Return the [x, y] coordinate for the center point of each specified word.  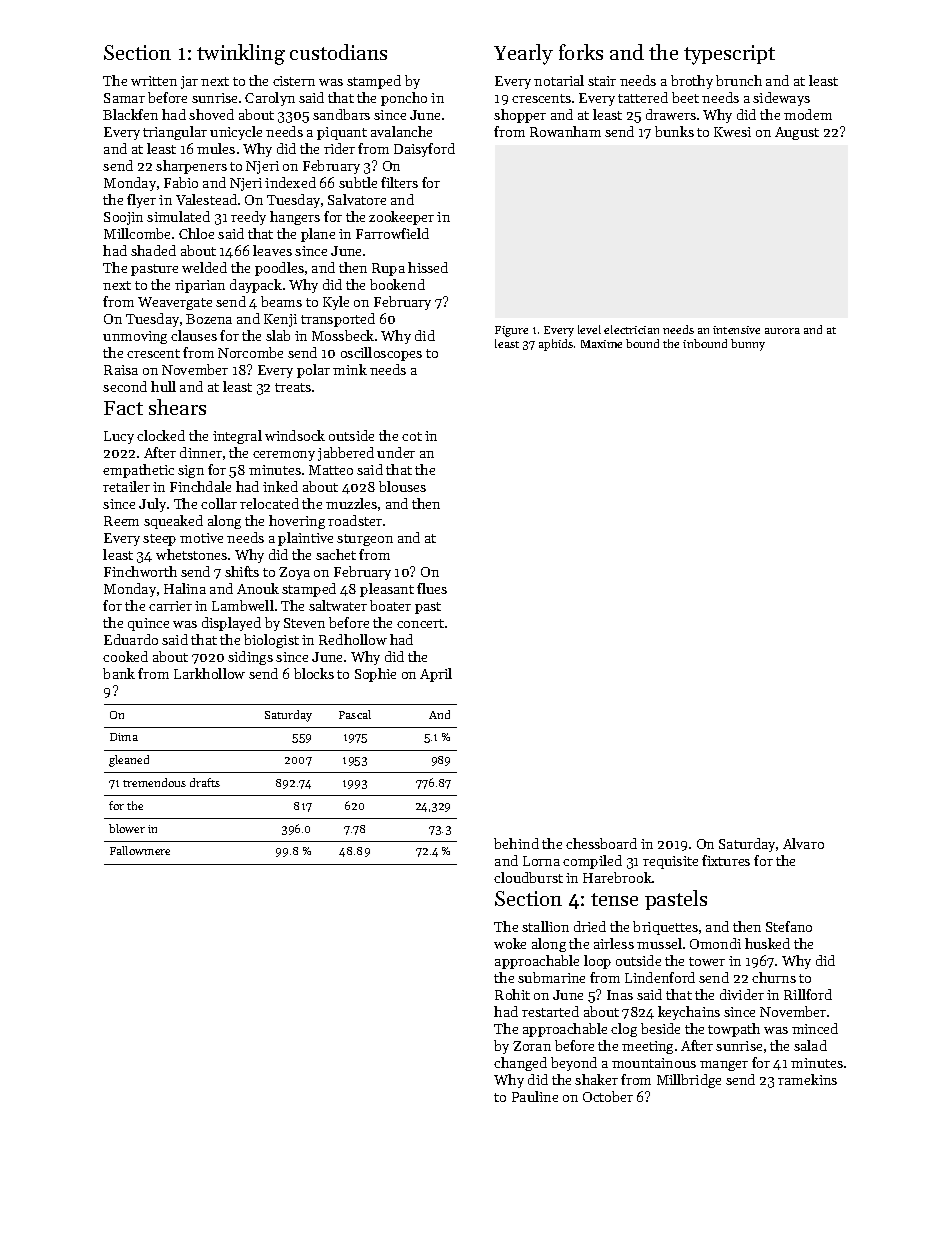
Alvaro [803, 843]
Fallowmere [140, 850]
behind [516, 843]
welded [204, 267]
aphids [556, 345]
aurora [782, 331]
